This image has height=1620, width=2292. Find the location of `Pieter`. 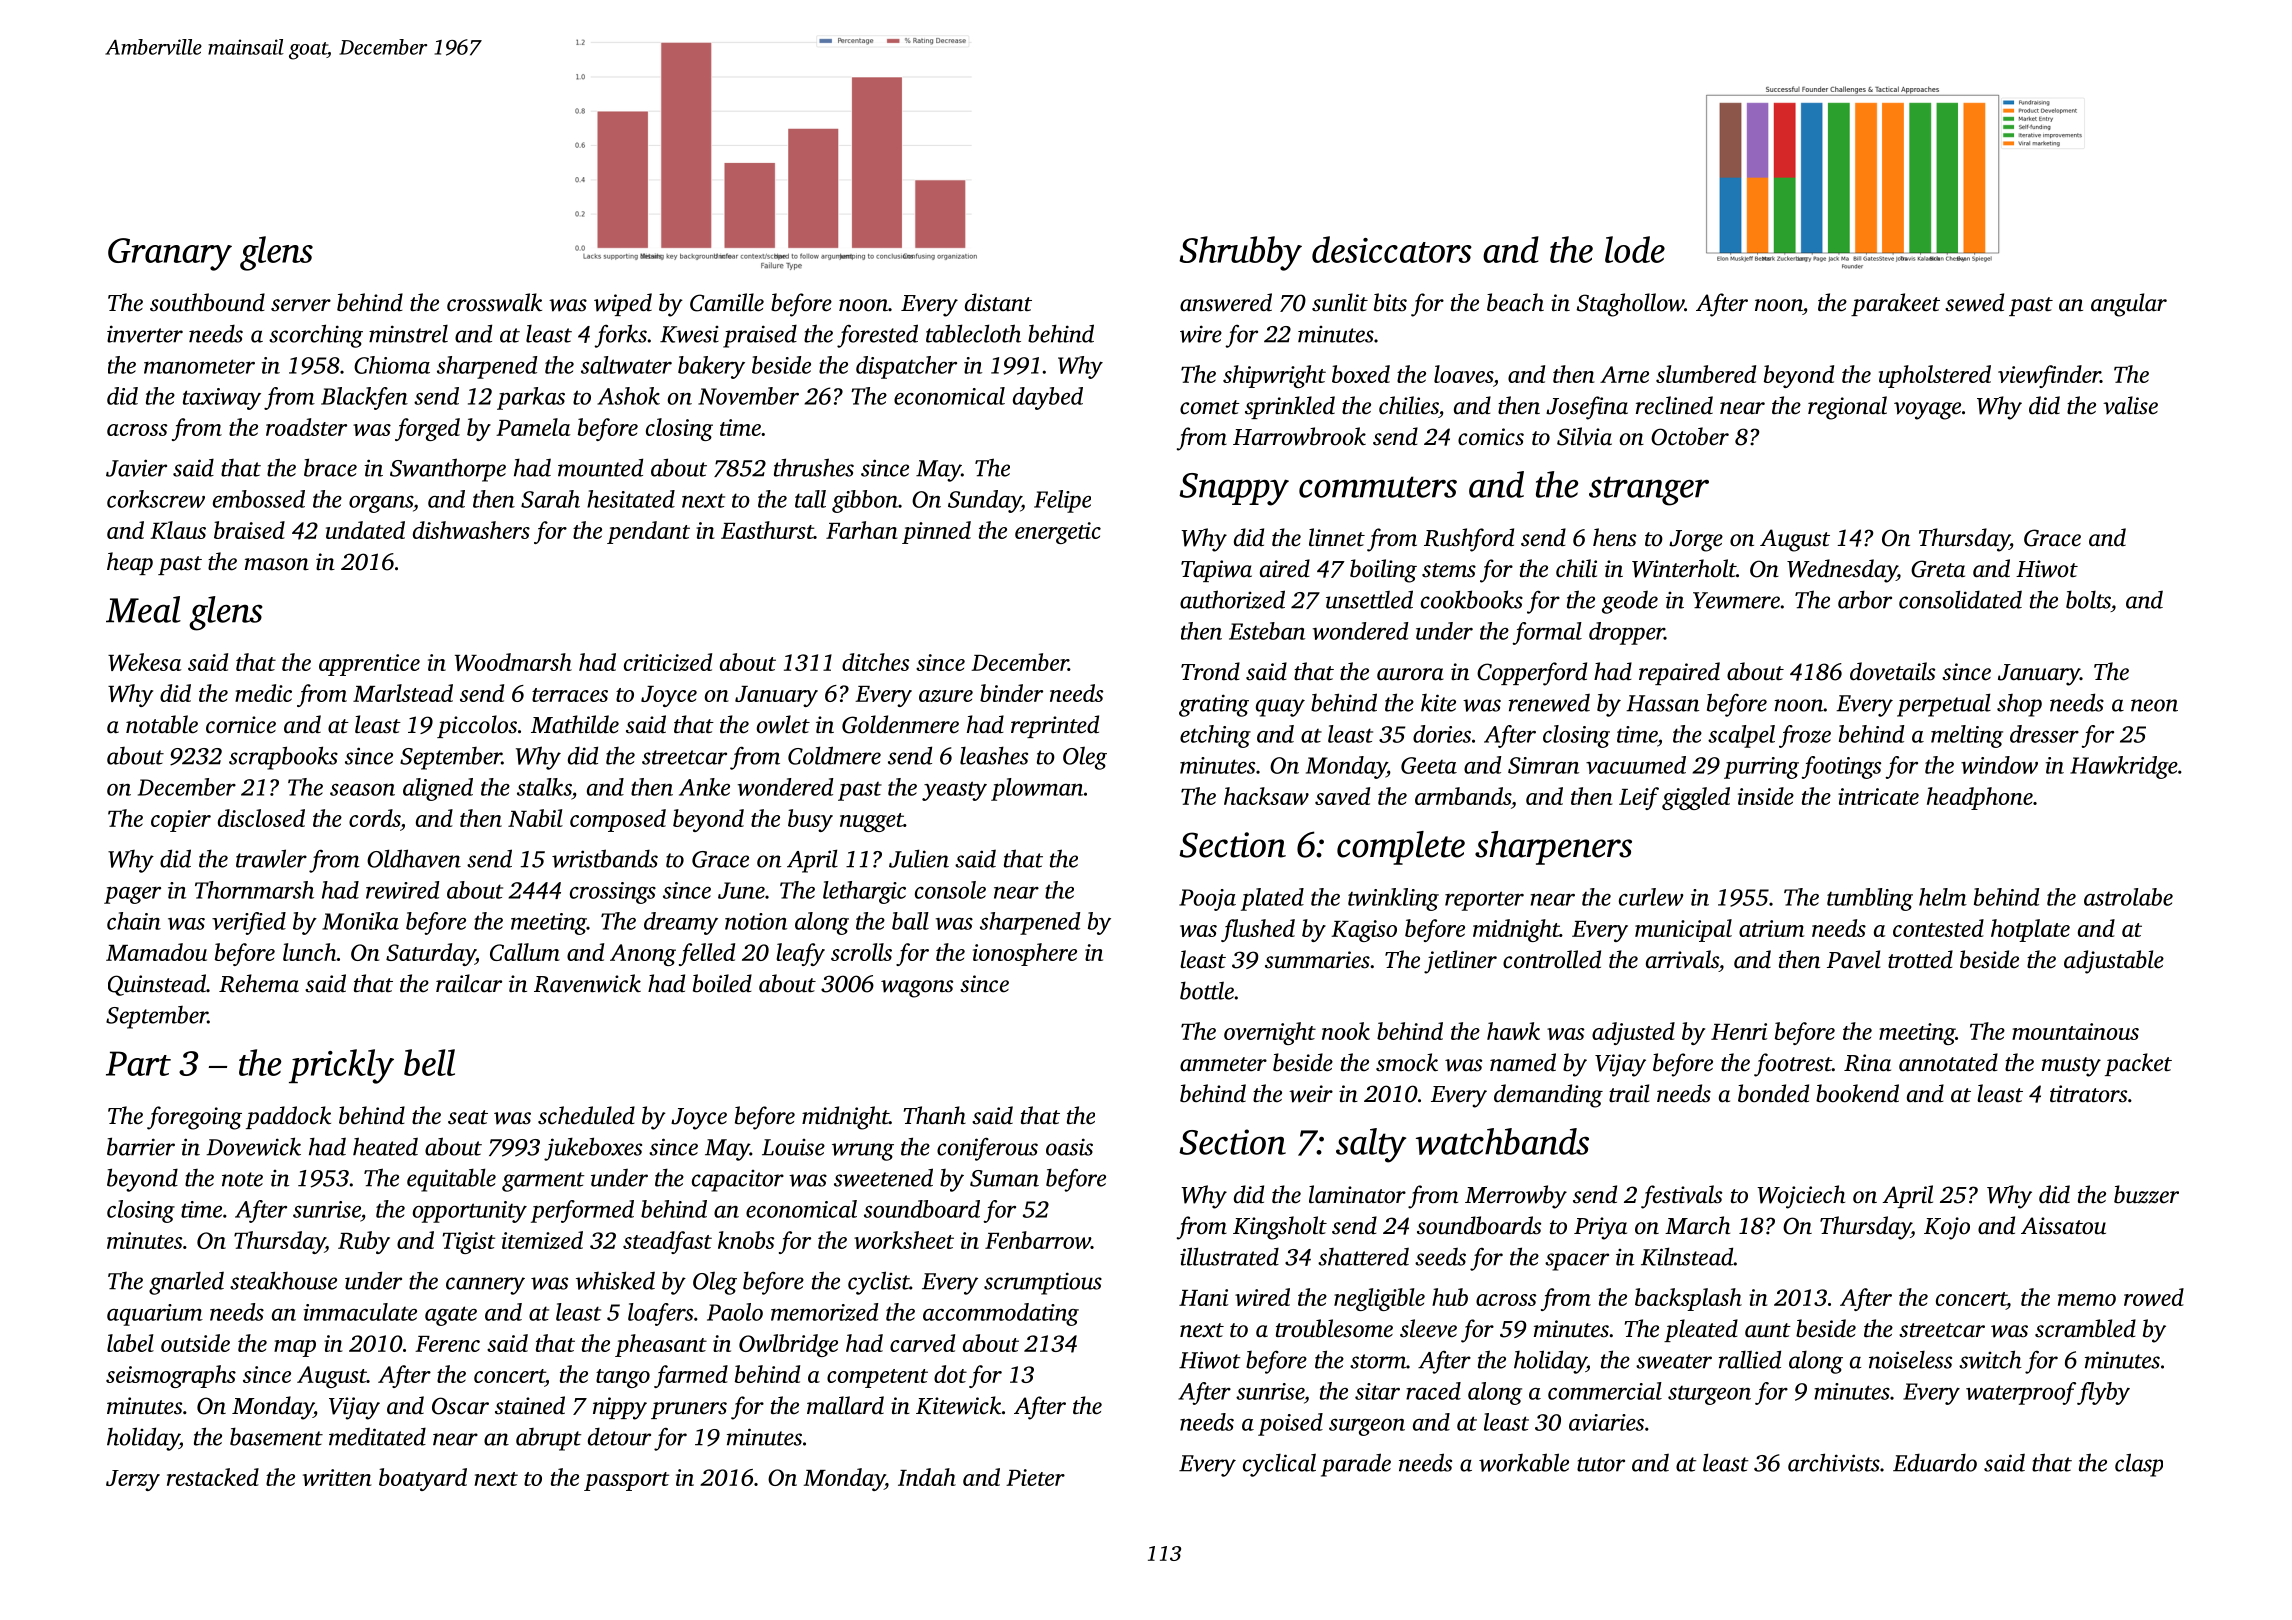

Pieter is located at coordinates (1035, 1477).
